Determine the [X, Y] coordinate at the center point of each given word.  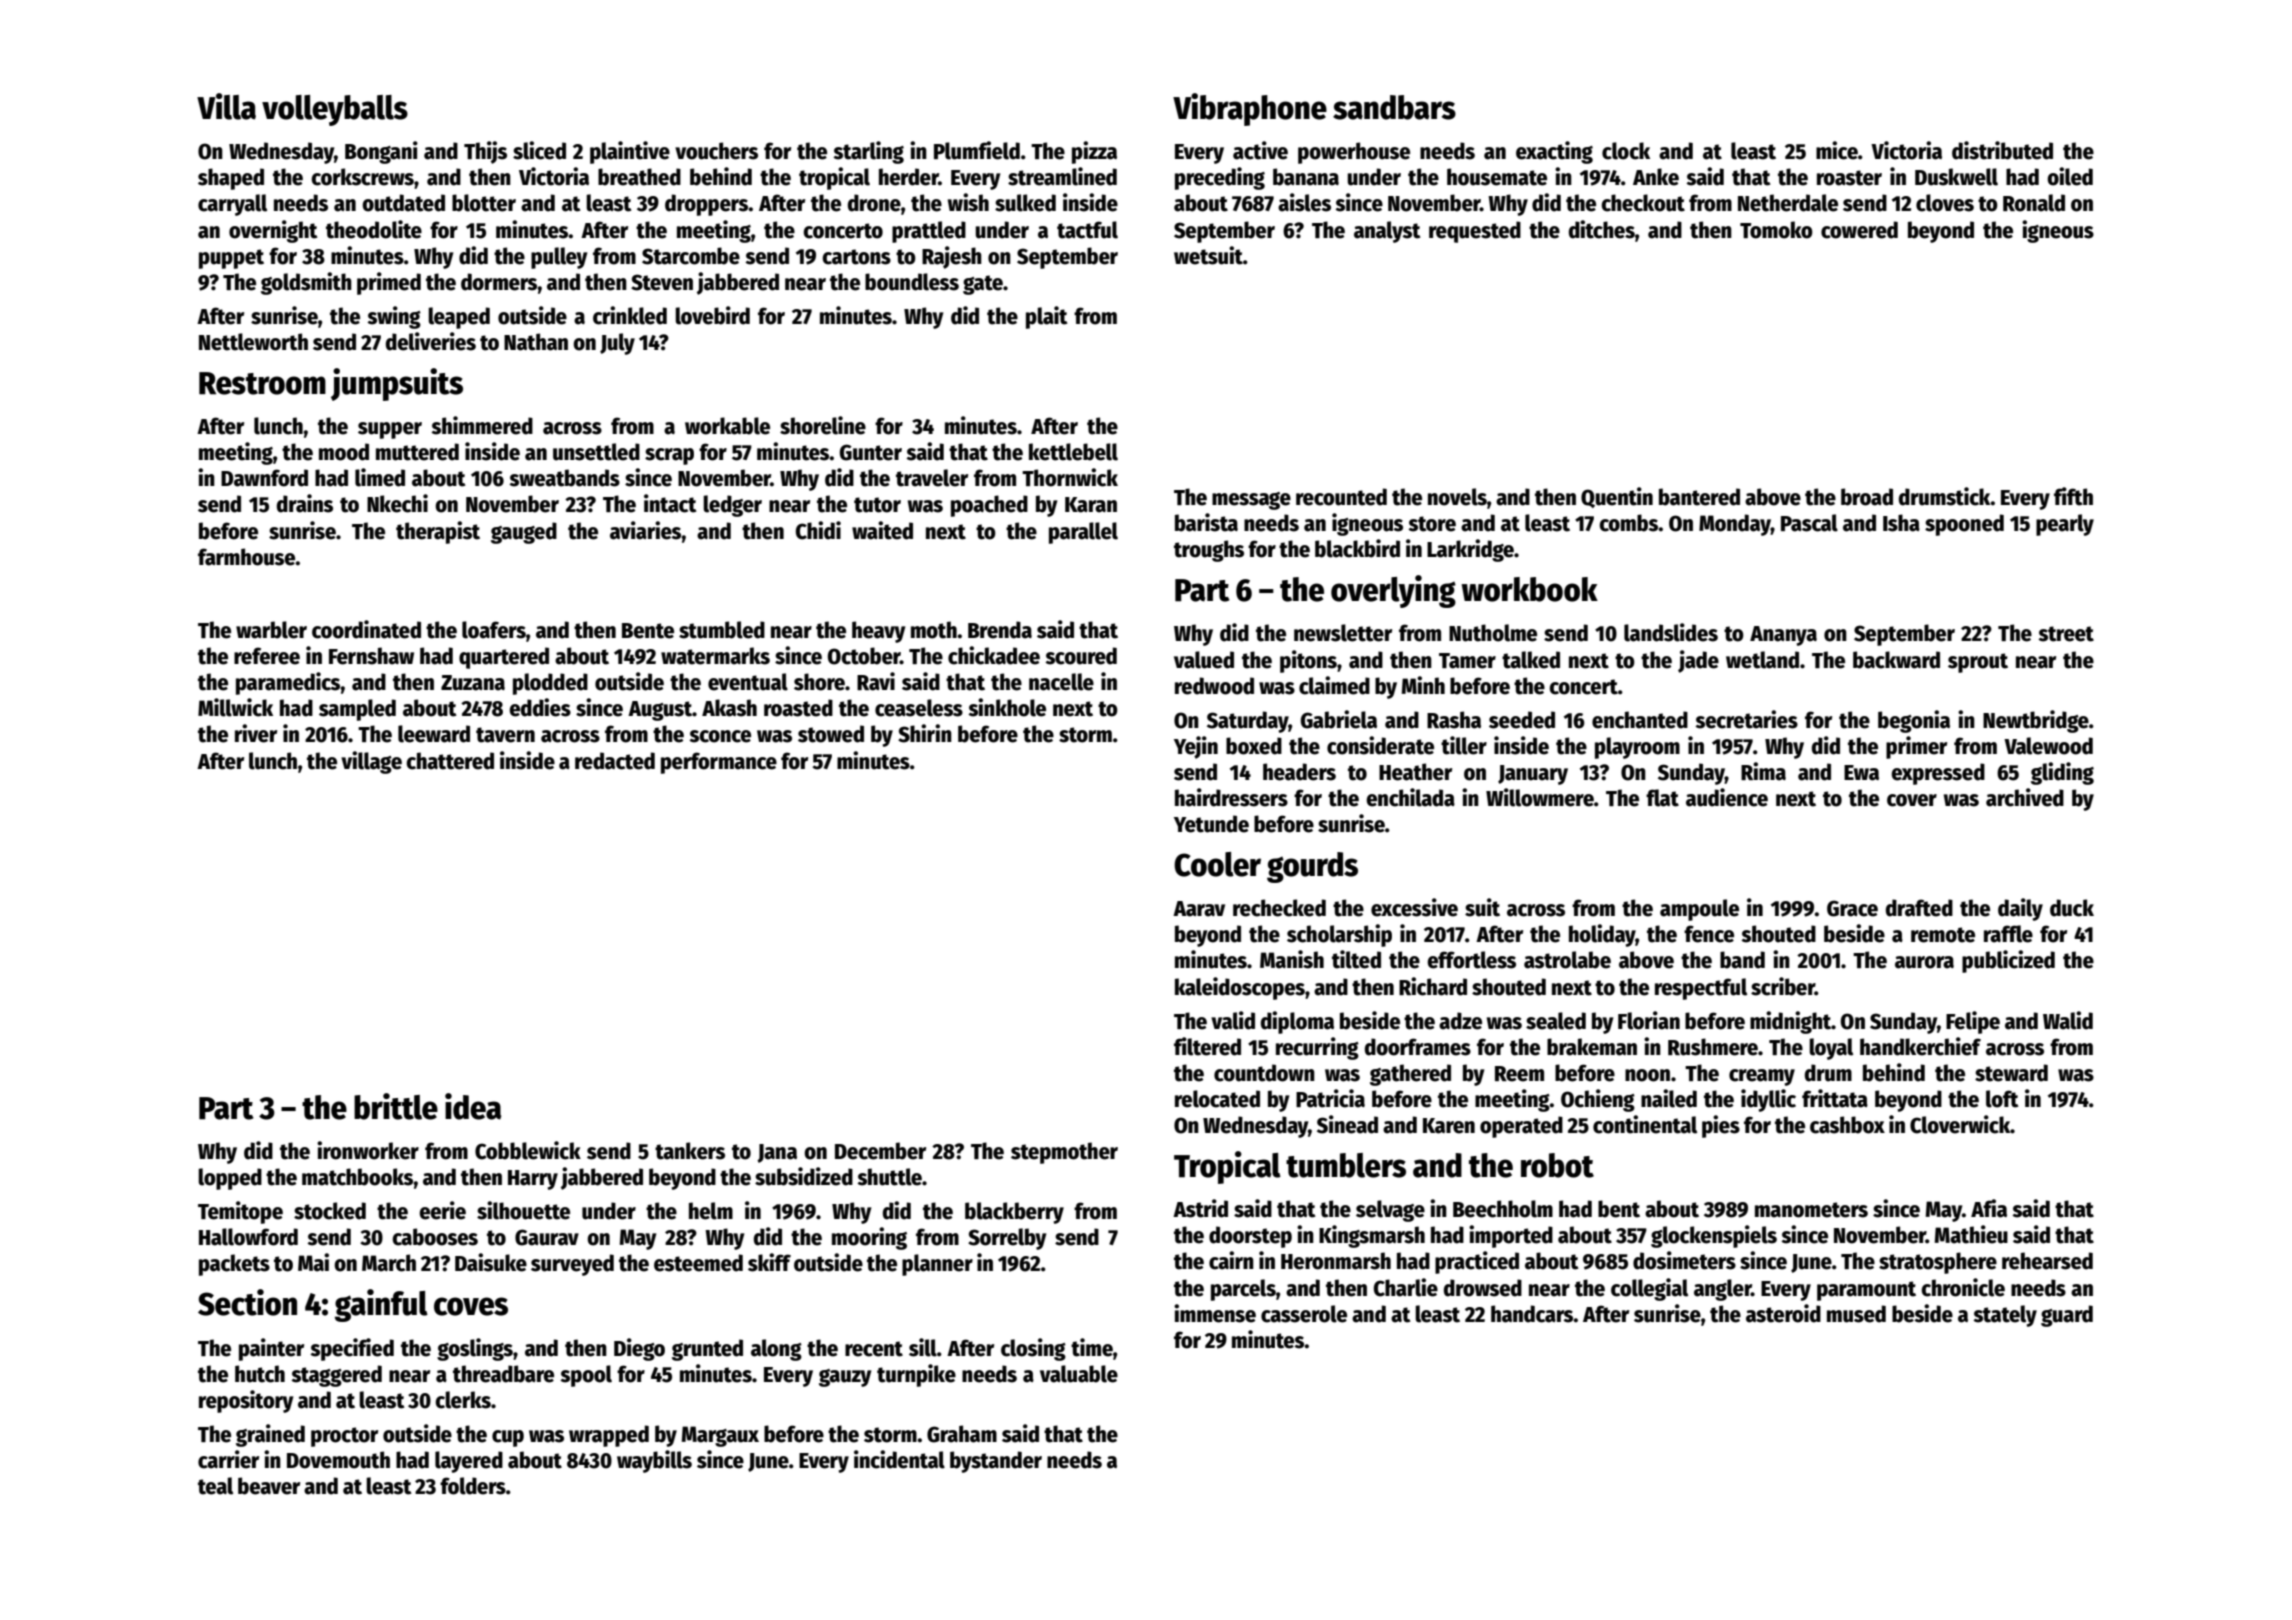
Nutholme [1493, 633]
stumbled [722, 630]
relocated [1217, 1099]
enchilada [1410, 797]
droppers [707, 205]
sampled [357, 710]
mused [1856, 1314]
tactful [1087, 230]
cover [1912, 800]
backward [1896, 660]
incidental [899, 1459]
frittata [1835, 1098]
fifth [2073, 496]
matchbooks [358, 1177]
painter [271, 1349]
